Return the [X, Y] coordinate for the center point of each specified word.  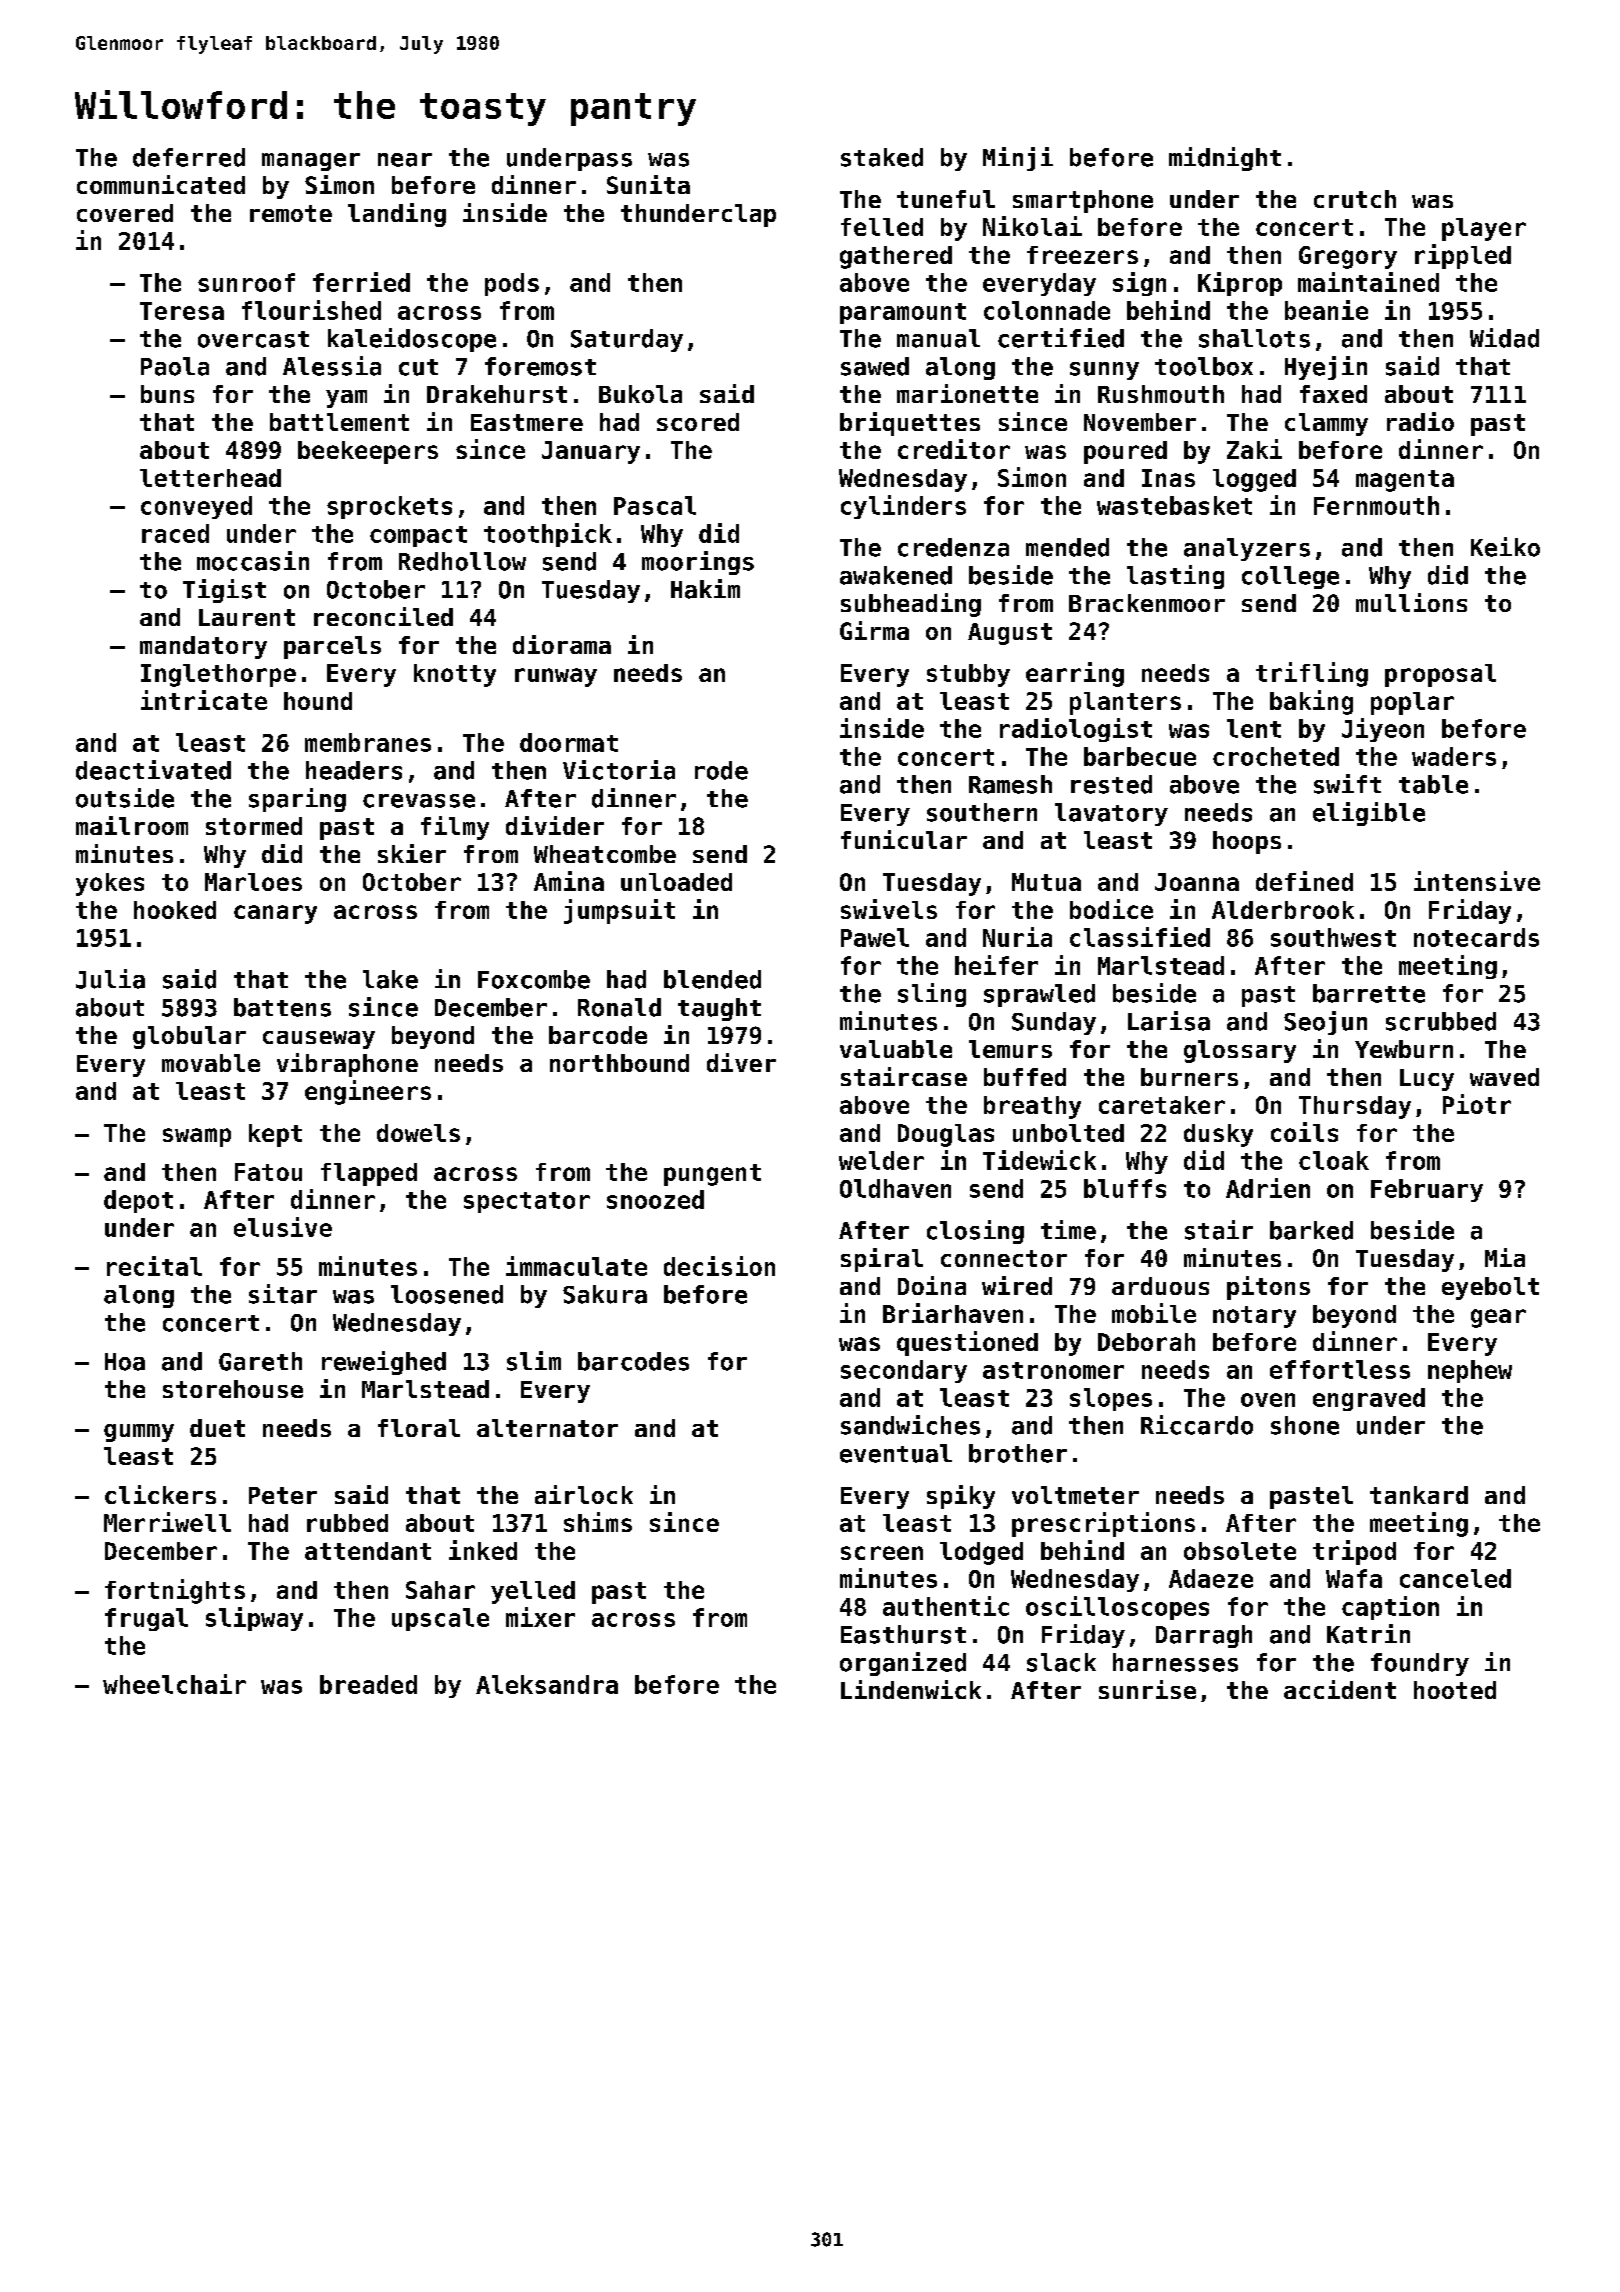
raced [175, 533]
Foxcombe [534, 979]
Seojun [1325, 1023]
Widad [1504, 338]
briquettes [910, 424]
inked [483, 1550]
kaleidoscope [412, 340]
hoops [1247, 842]
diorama [562, 644]
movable [211, 1063]
